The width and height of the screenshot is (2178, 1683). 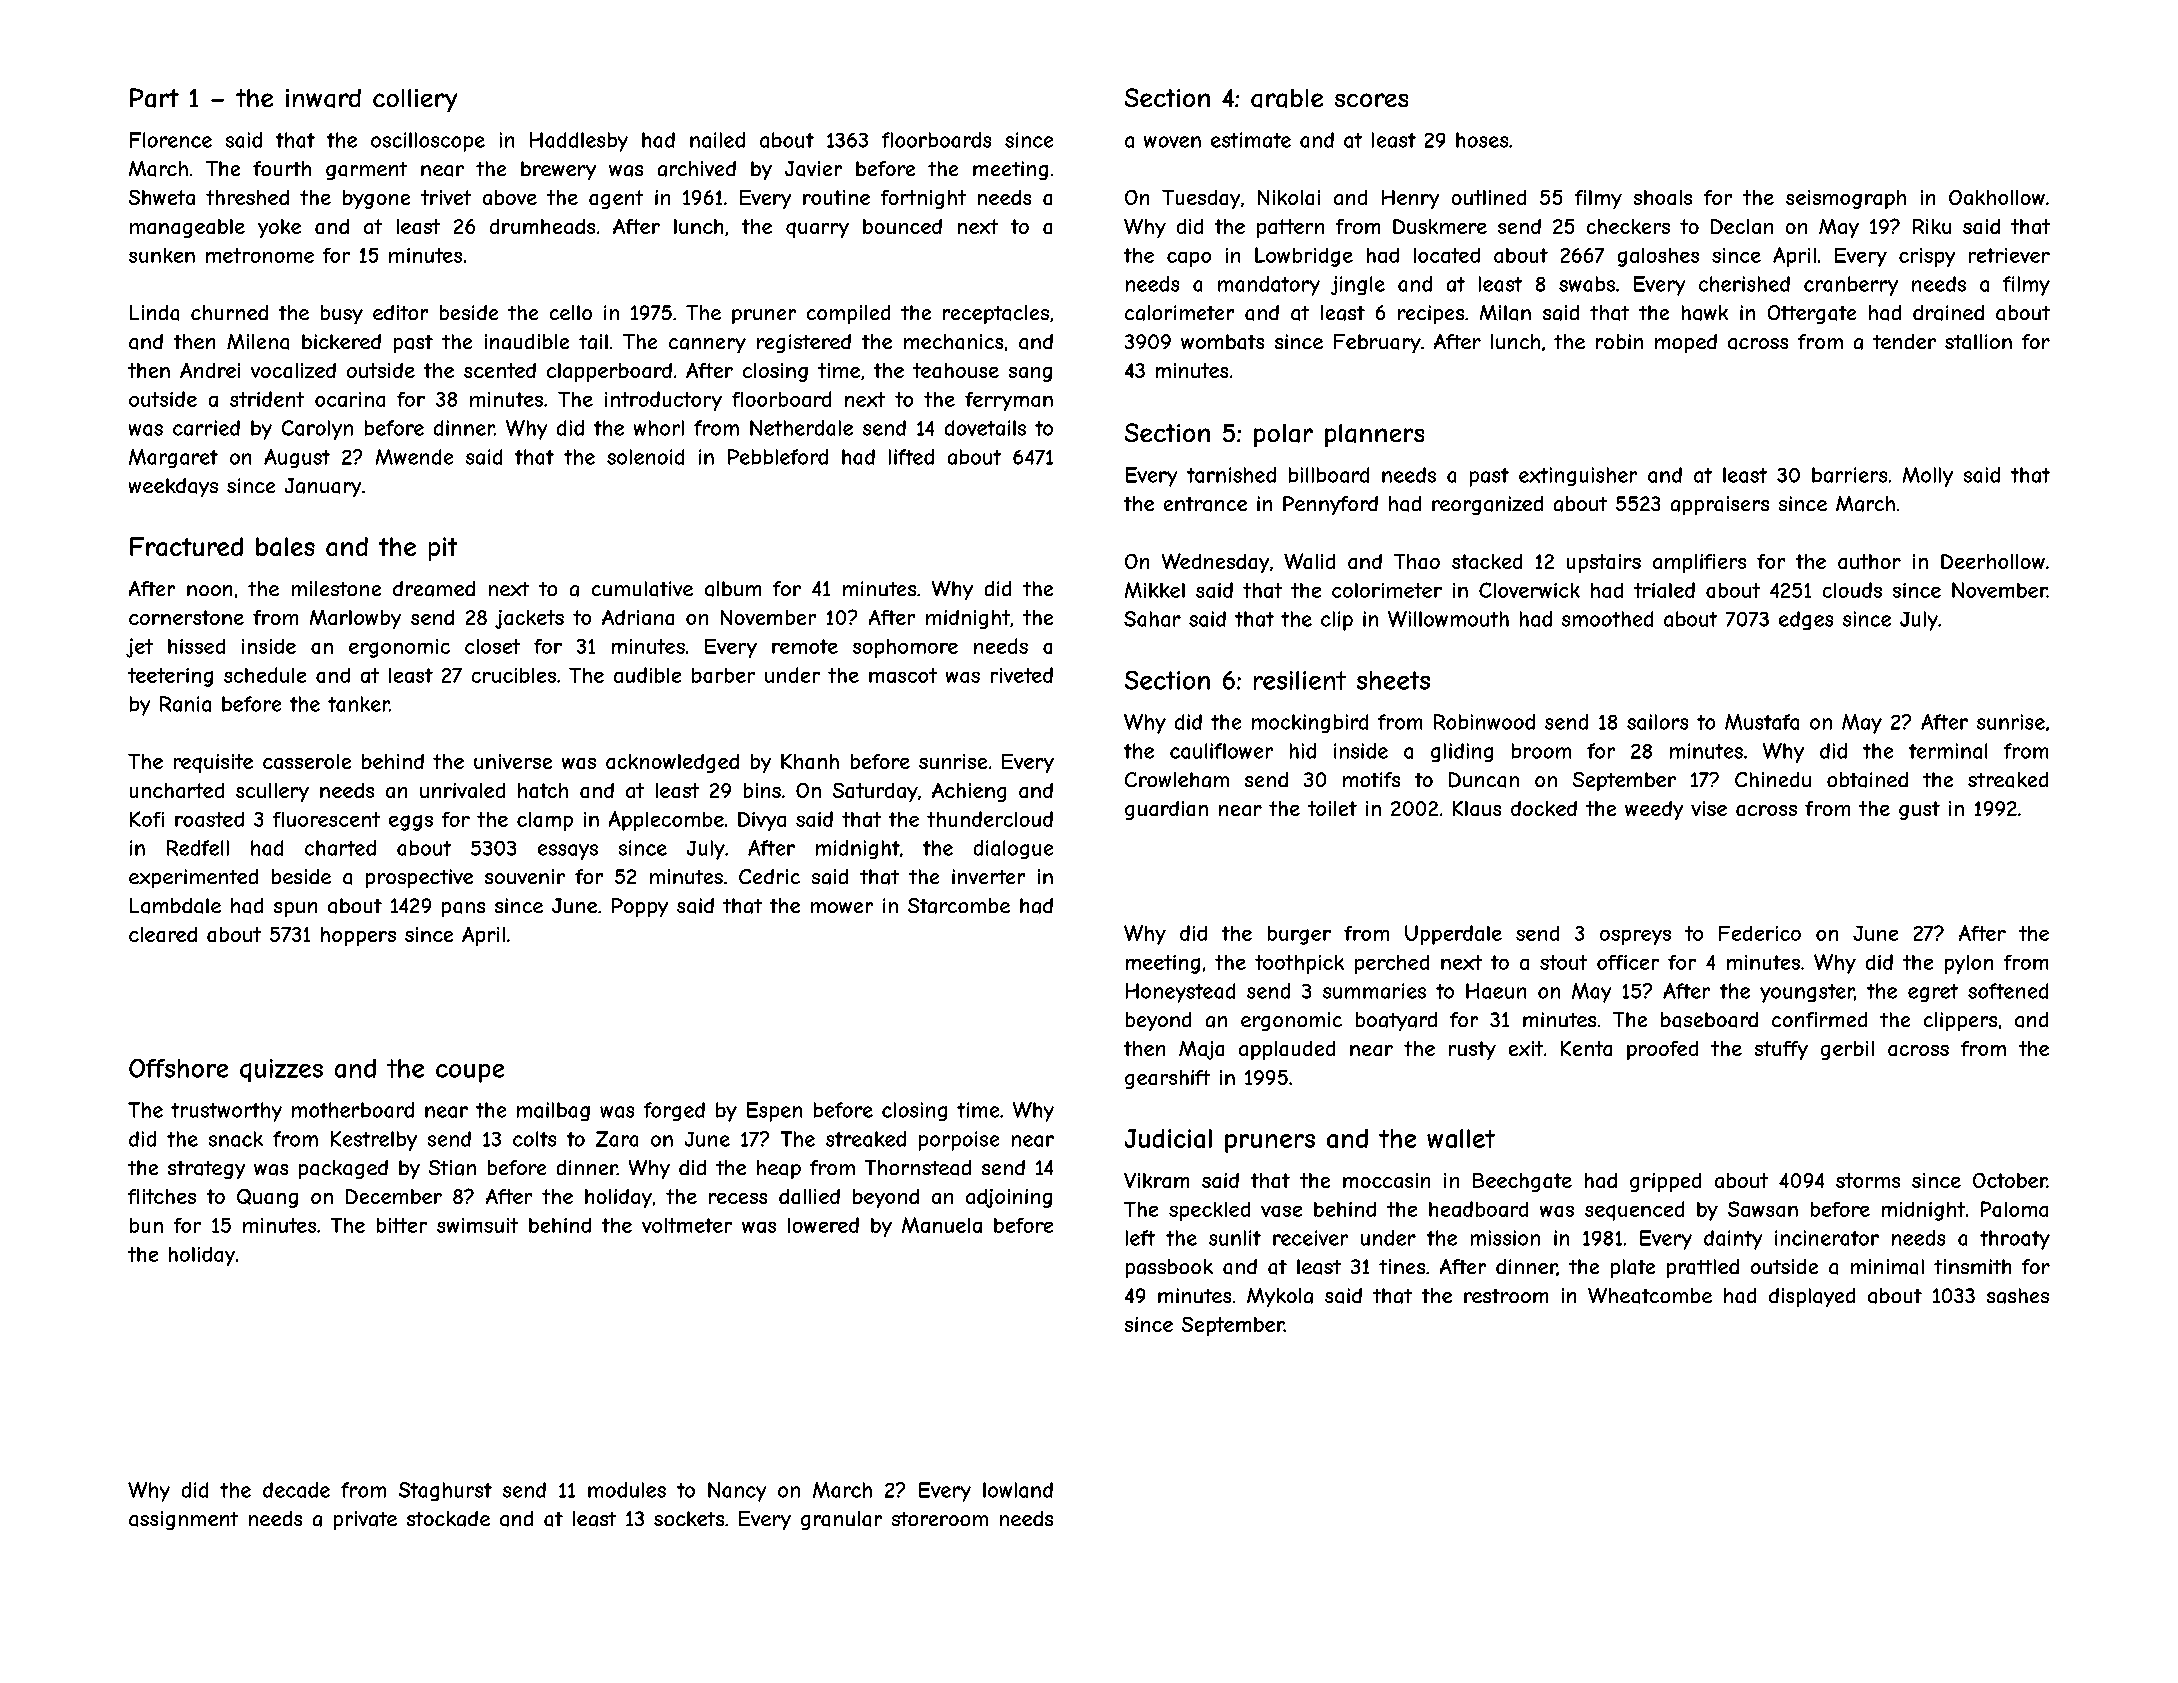 I want to click on acknowledged, so click(x=672, y=763).
